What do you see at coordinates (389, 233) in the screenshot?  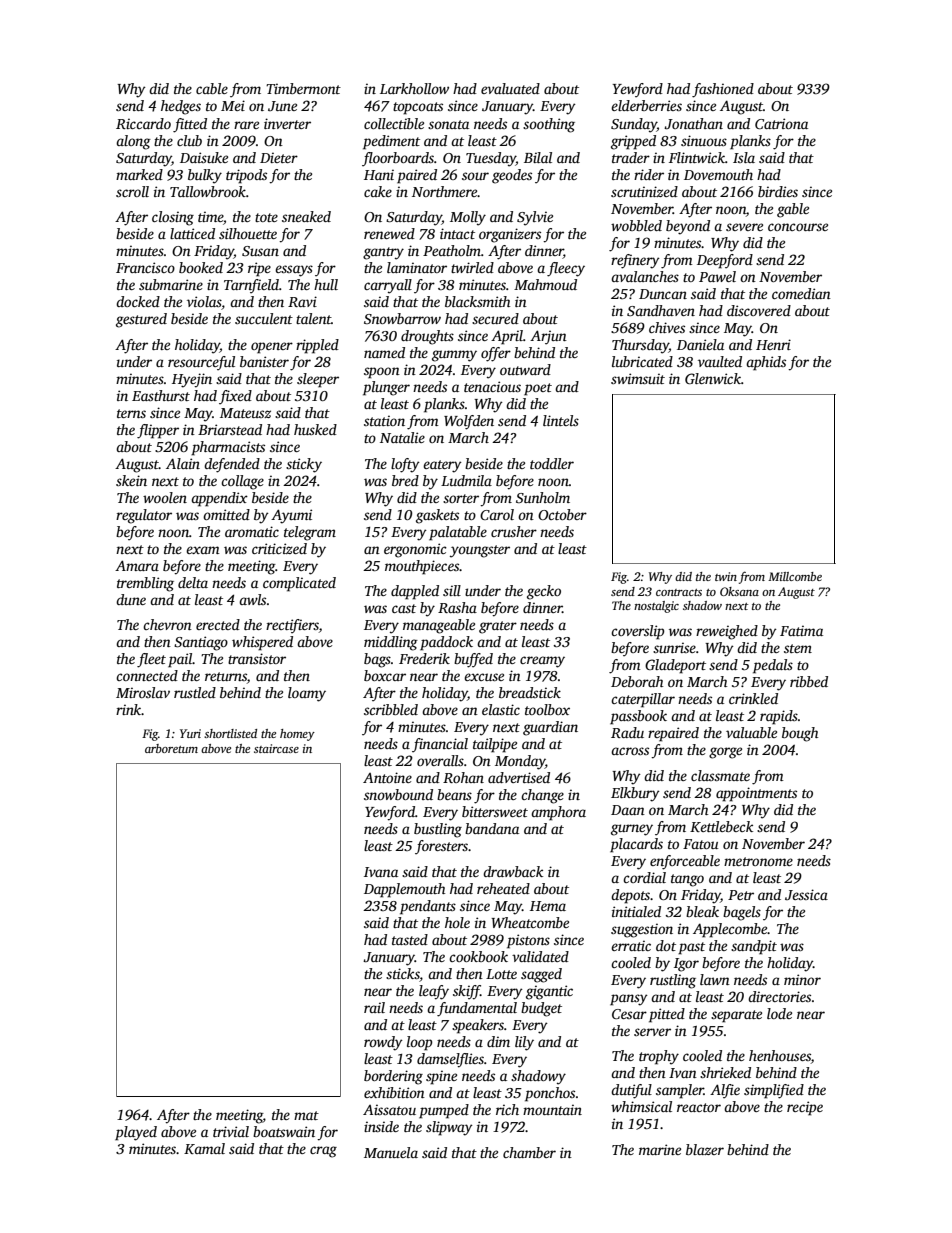 I see `renewed` at bounding box center [389, 233].
